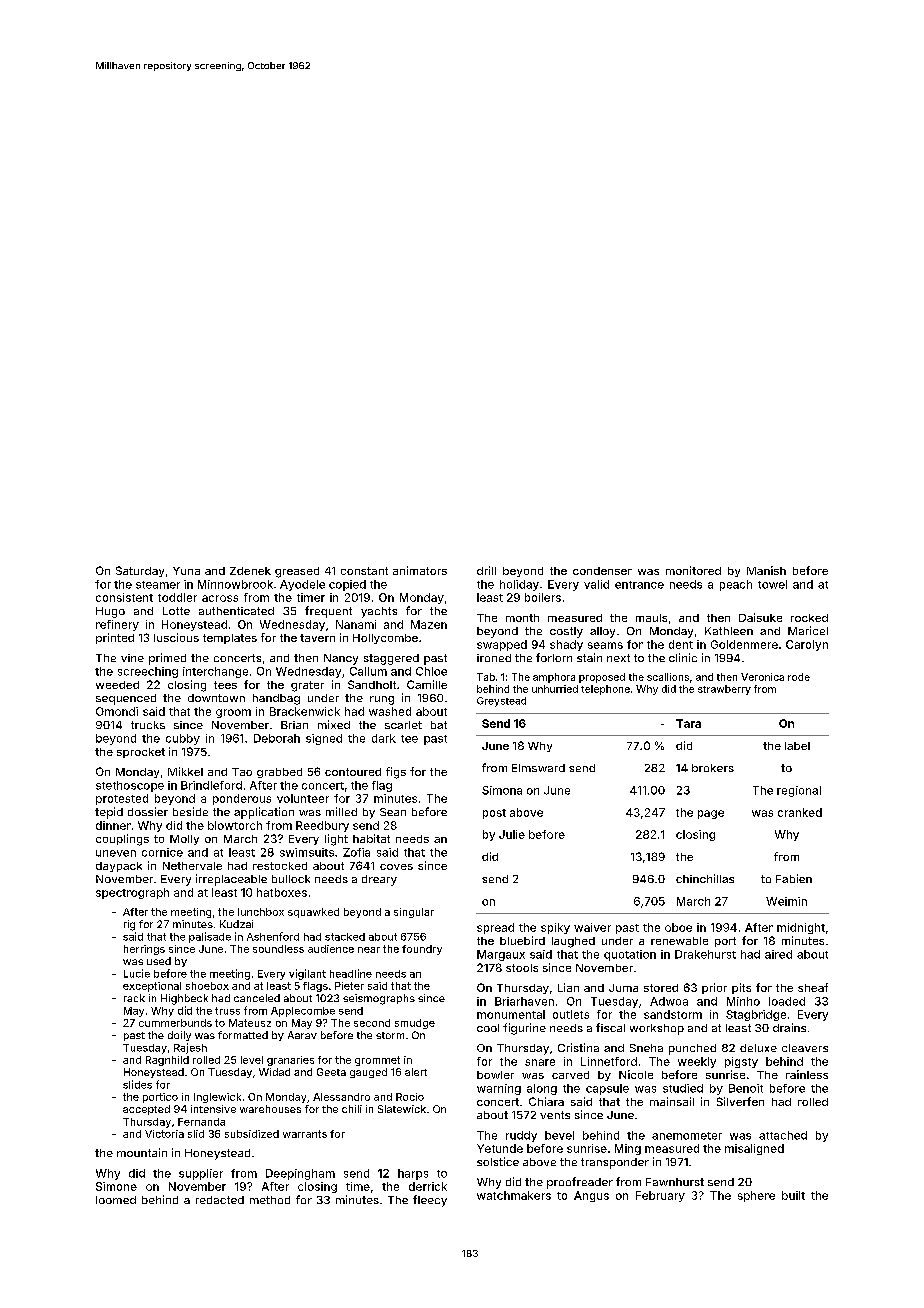  I want to click on Ragnhild, so click(167, 1061).
